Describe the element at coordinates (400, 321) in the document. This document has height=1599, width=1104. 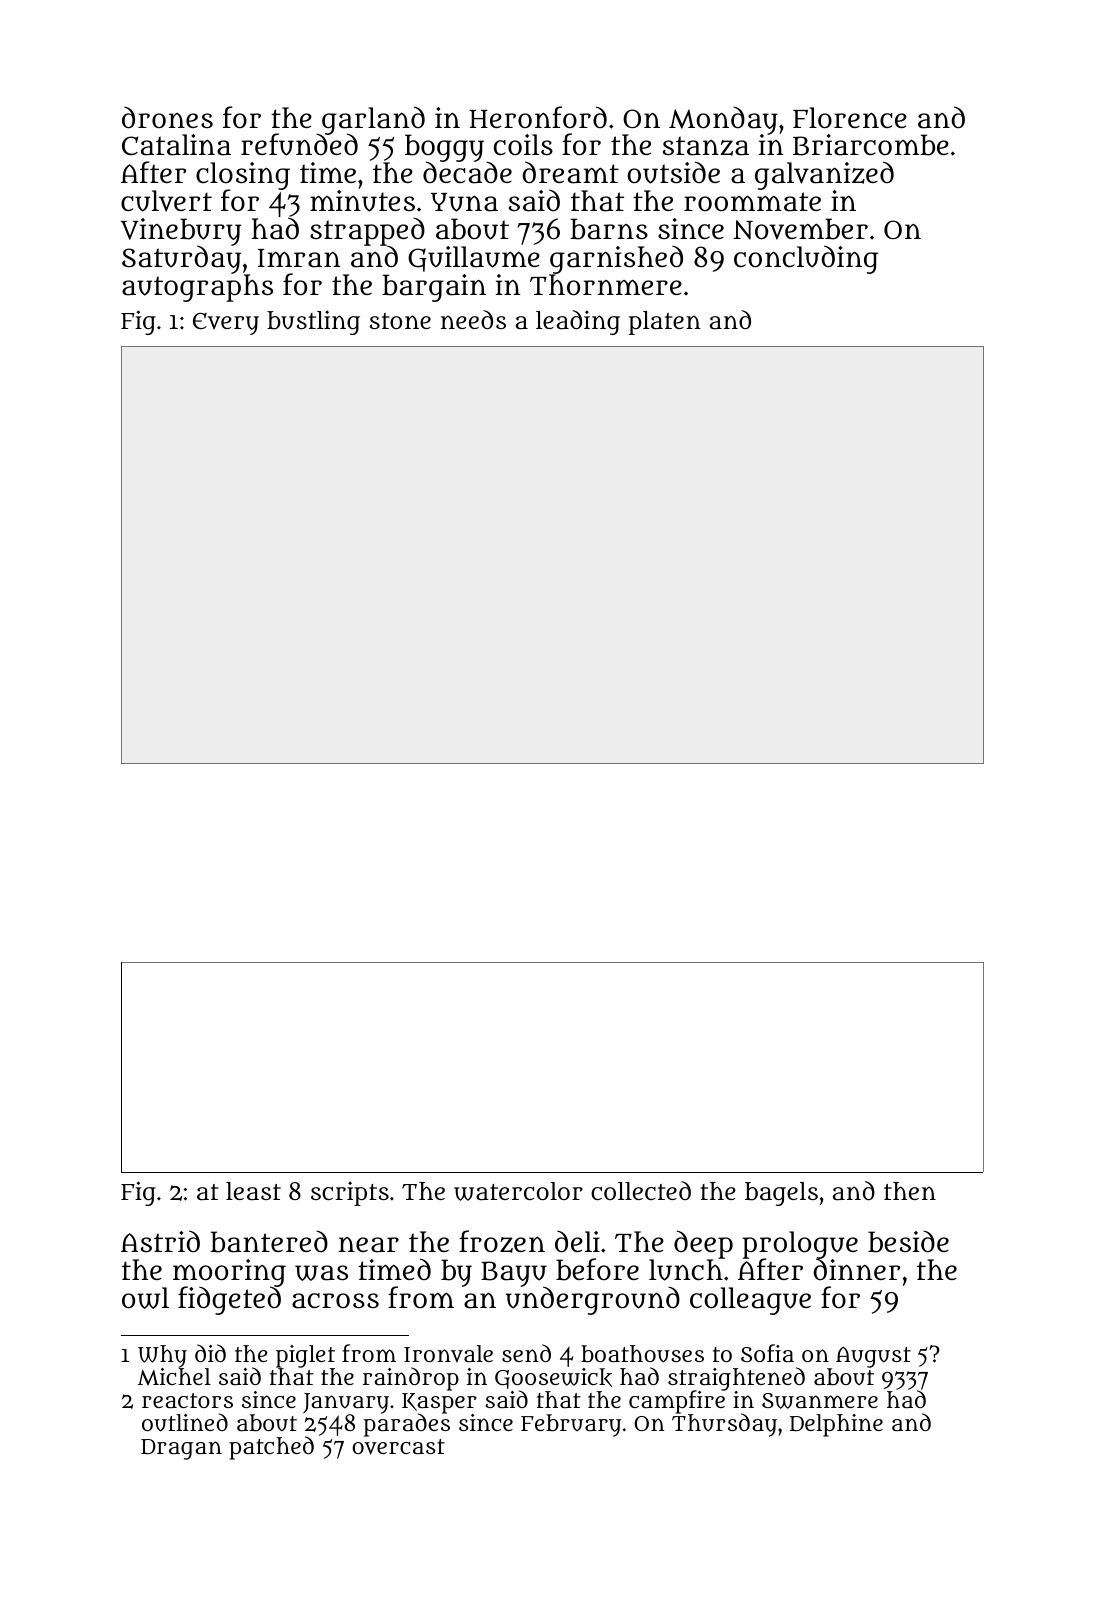
I see `stone` at that location.
